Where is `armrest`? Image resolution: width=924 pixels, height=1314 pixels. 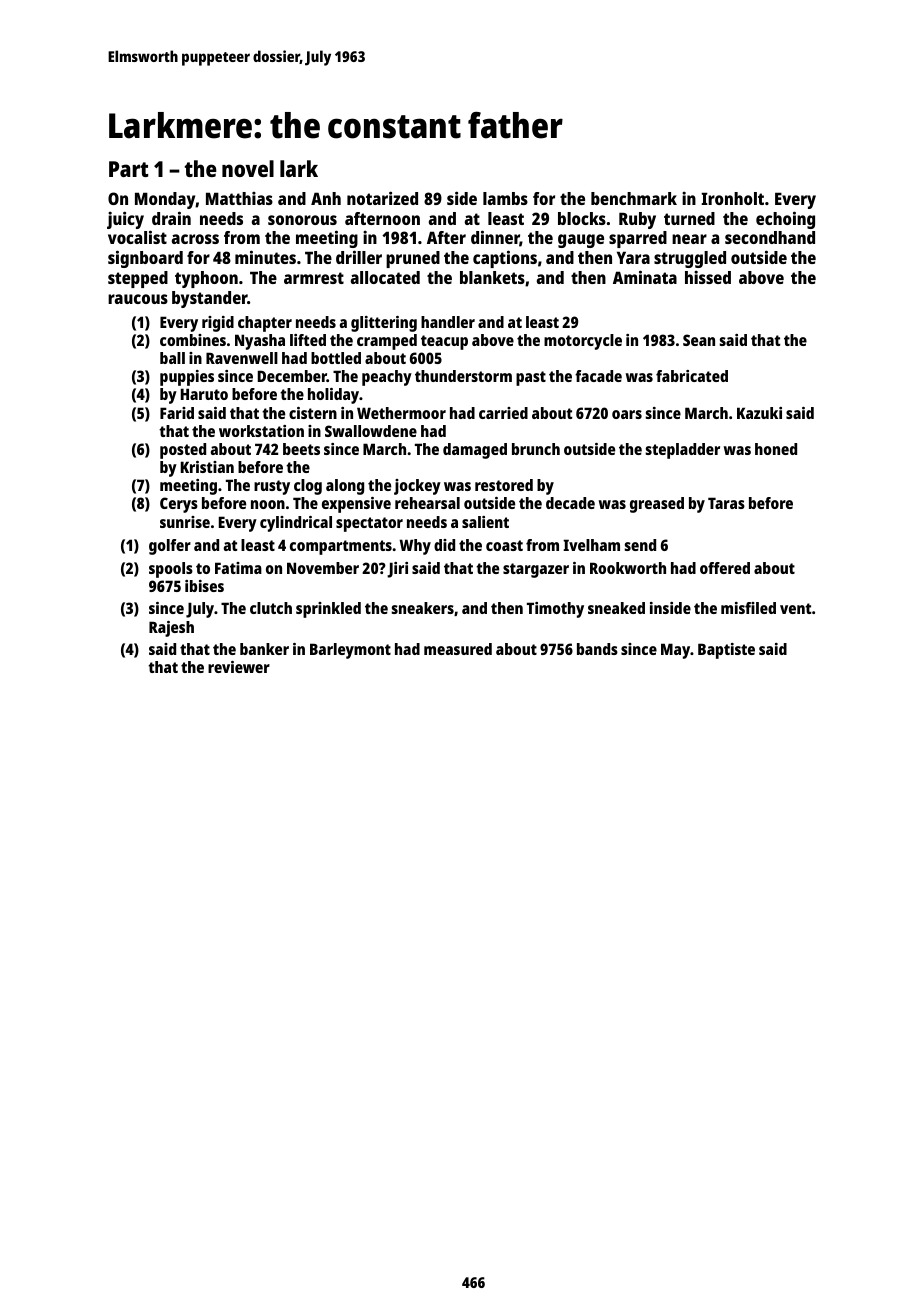
armrest is located at coordinates (314, 278).
